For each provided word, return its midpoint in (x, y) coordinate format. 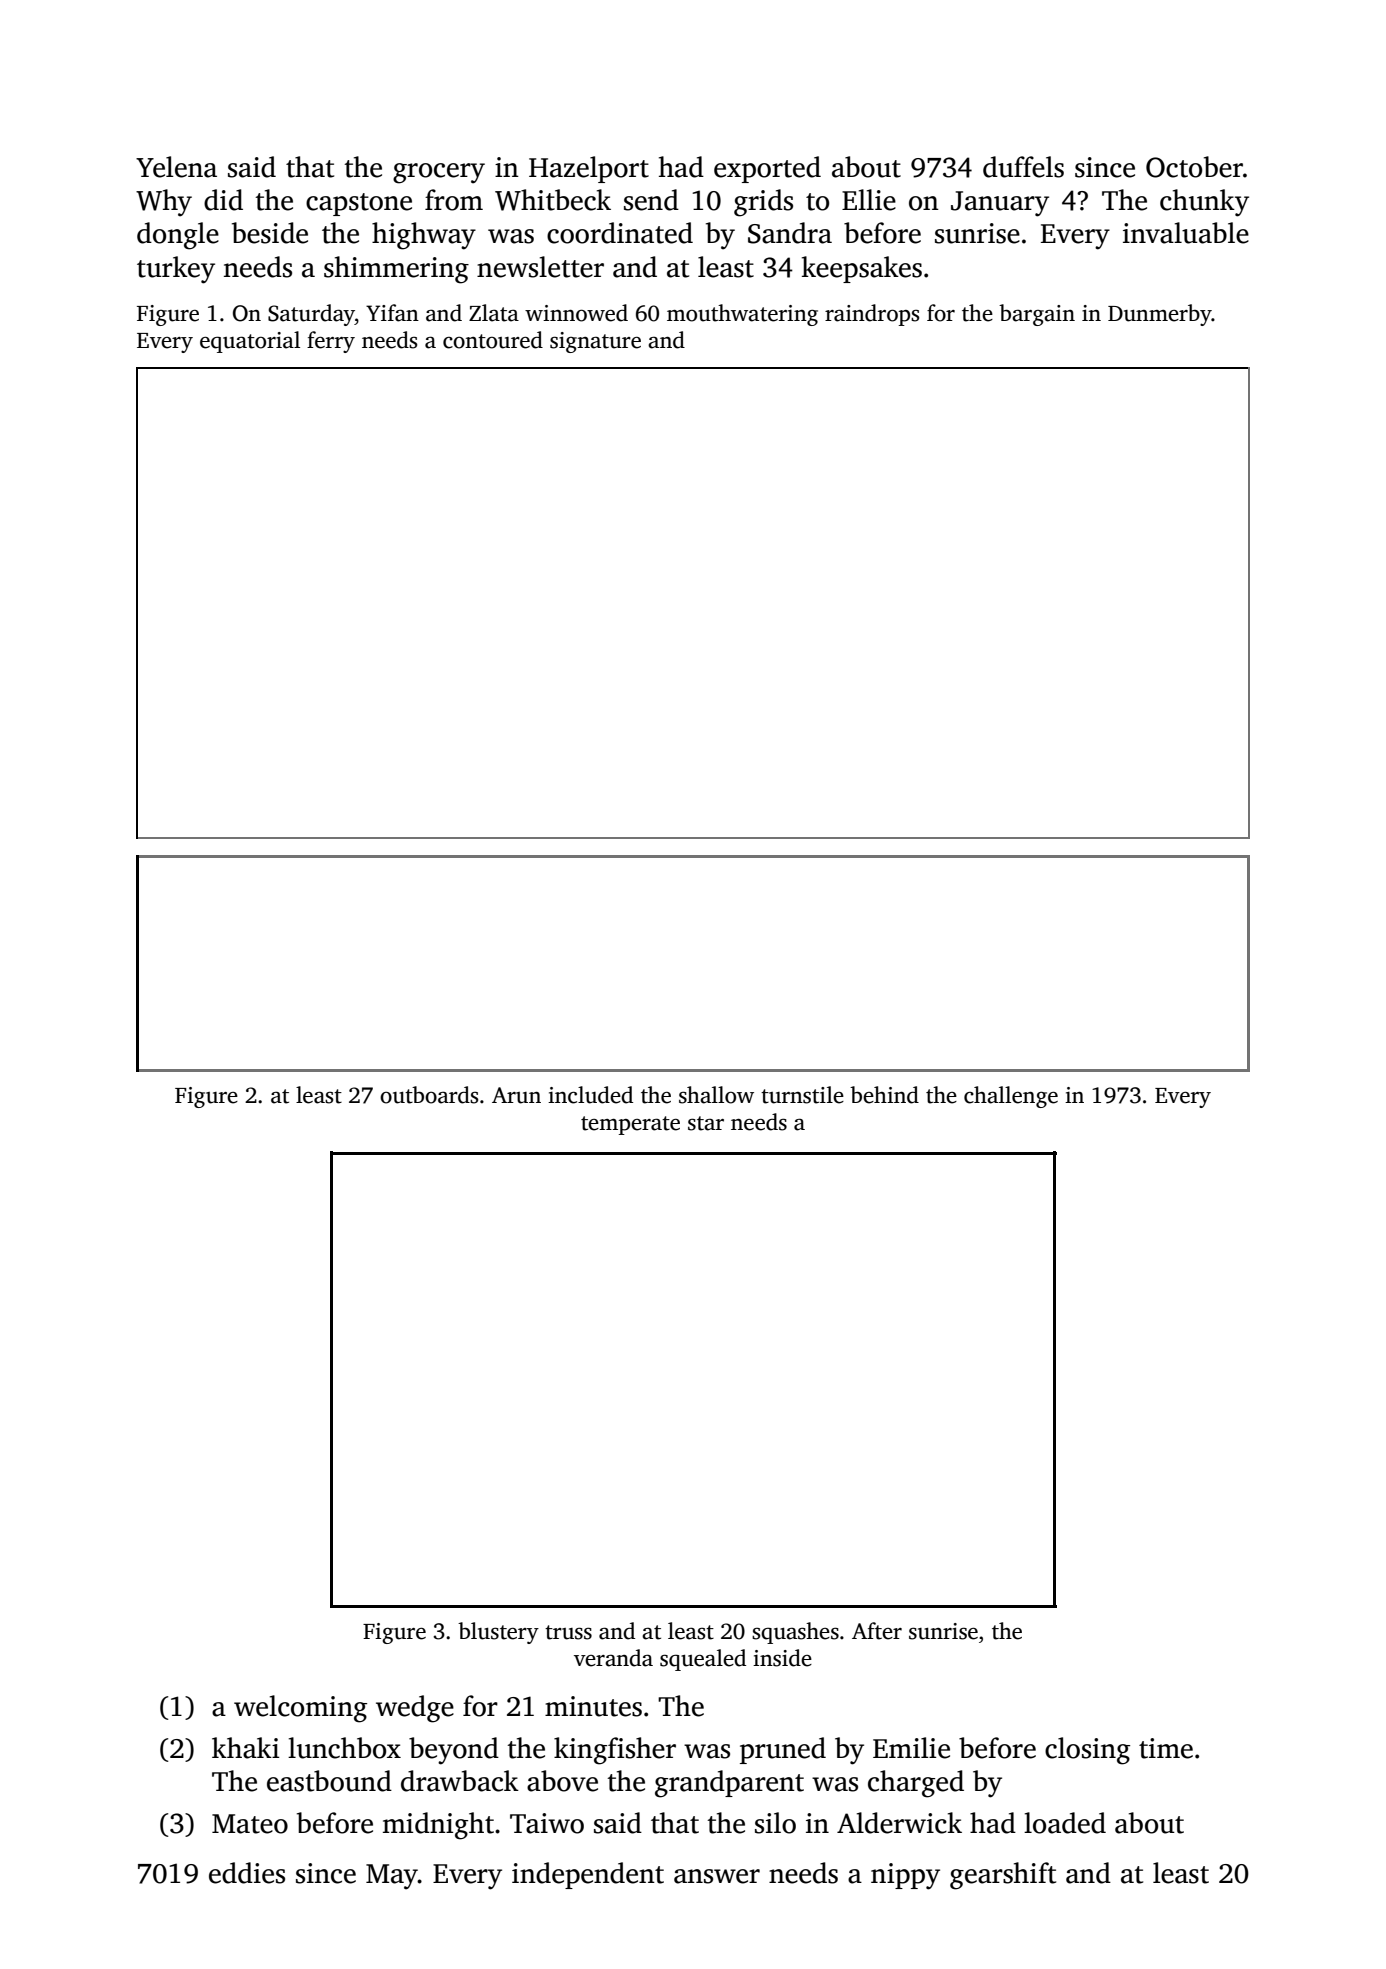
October (1194, 167)
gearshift (1003, 1876)
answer (717, 1876)
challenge (1011, 1097)
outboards (429, 1095)
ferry (331, 342)
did (223, 200)
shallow (716, 1095)
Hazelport (589, 169)
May (392, 1877)
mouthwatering (742, 315)
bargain (1037, 315)
